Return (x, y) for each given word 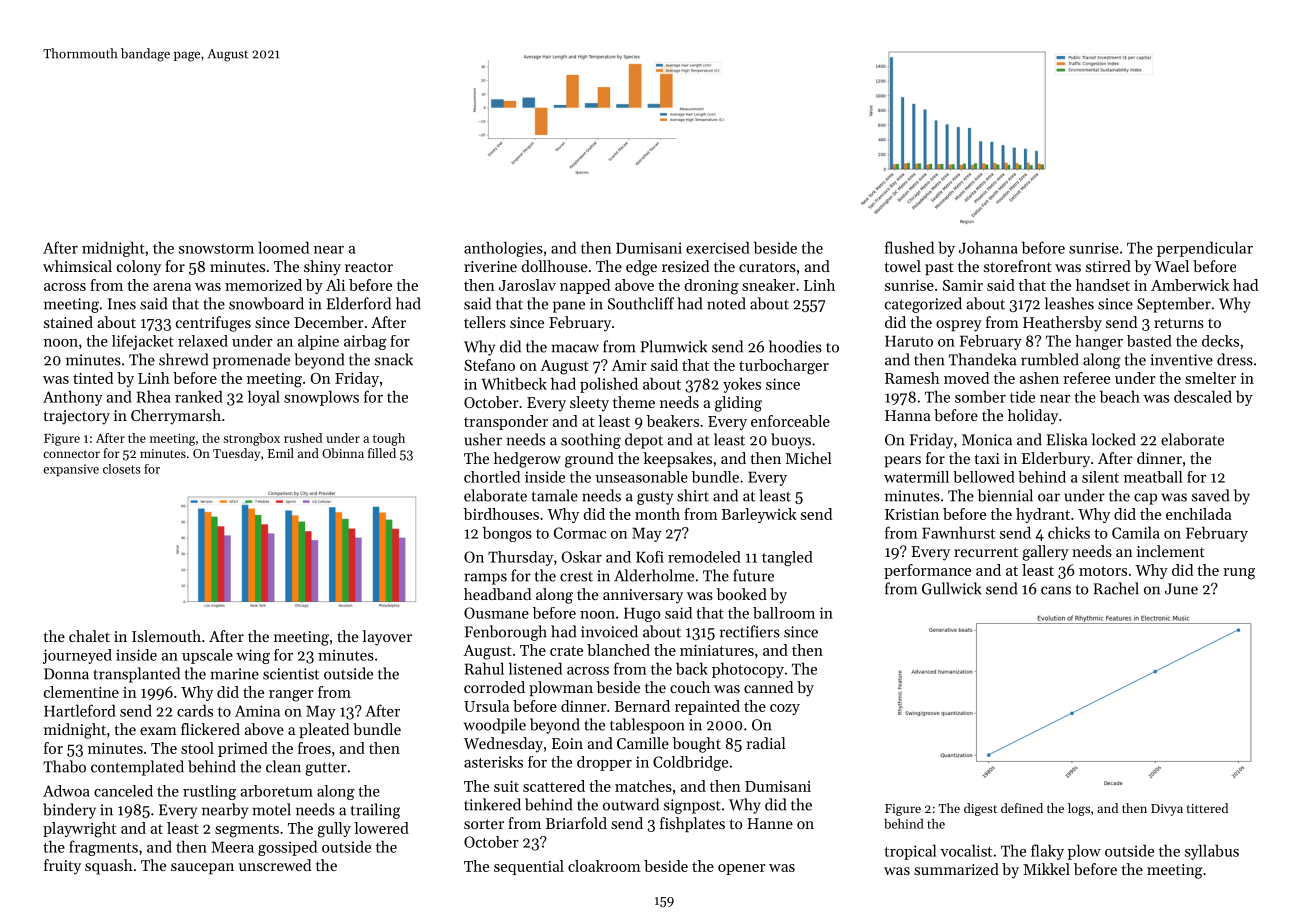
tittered (1207, 808)
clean (283, 766)
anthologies (503, 249)
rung (1239, 574)
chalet (89, 636)
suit (506, 786)
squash (109, 867)
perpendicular (1205, 249)
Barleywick (759, 515)
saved (1210, 495)
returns (1179, 323)
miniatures (717, 650)
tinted (93, 378)
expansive (71, 470)
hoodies (795, 346)
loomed (283, 247)
